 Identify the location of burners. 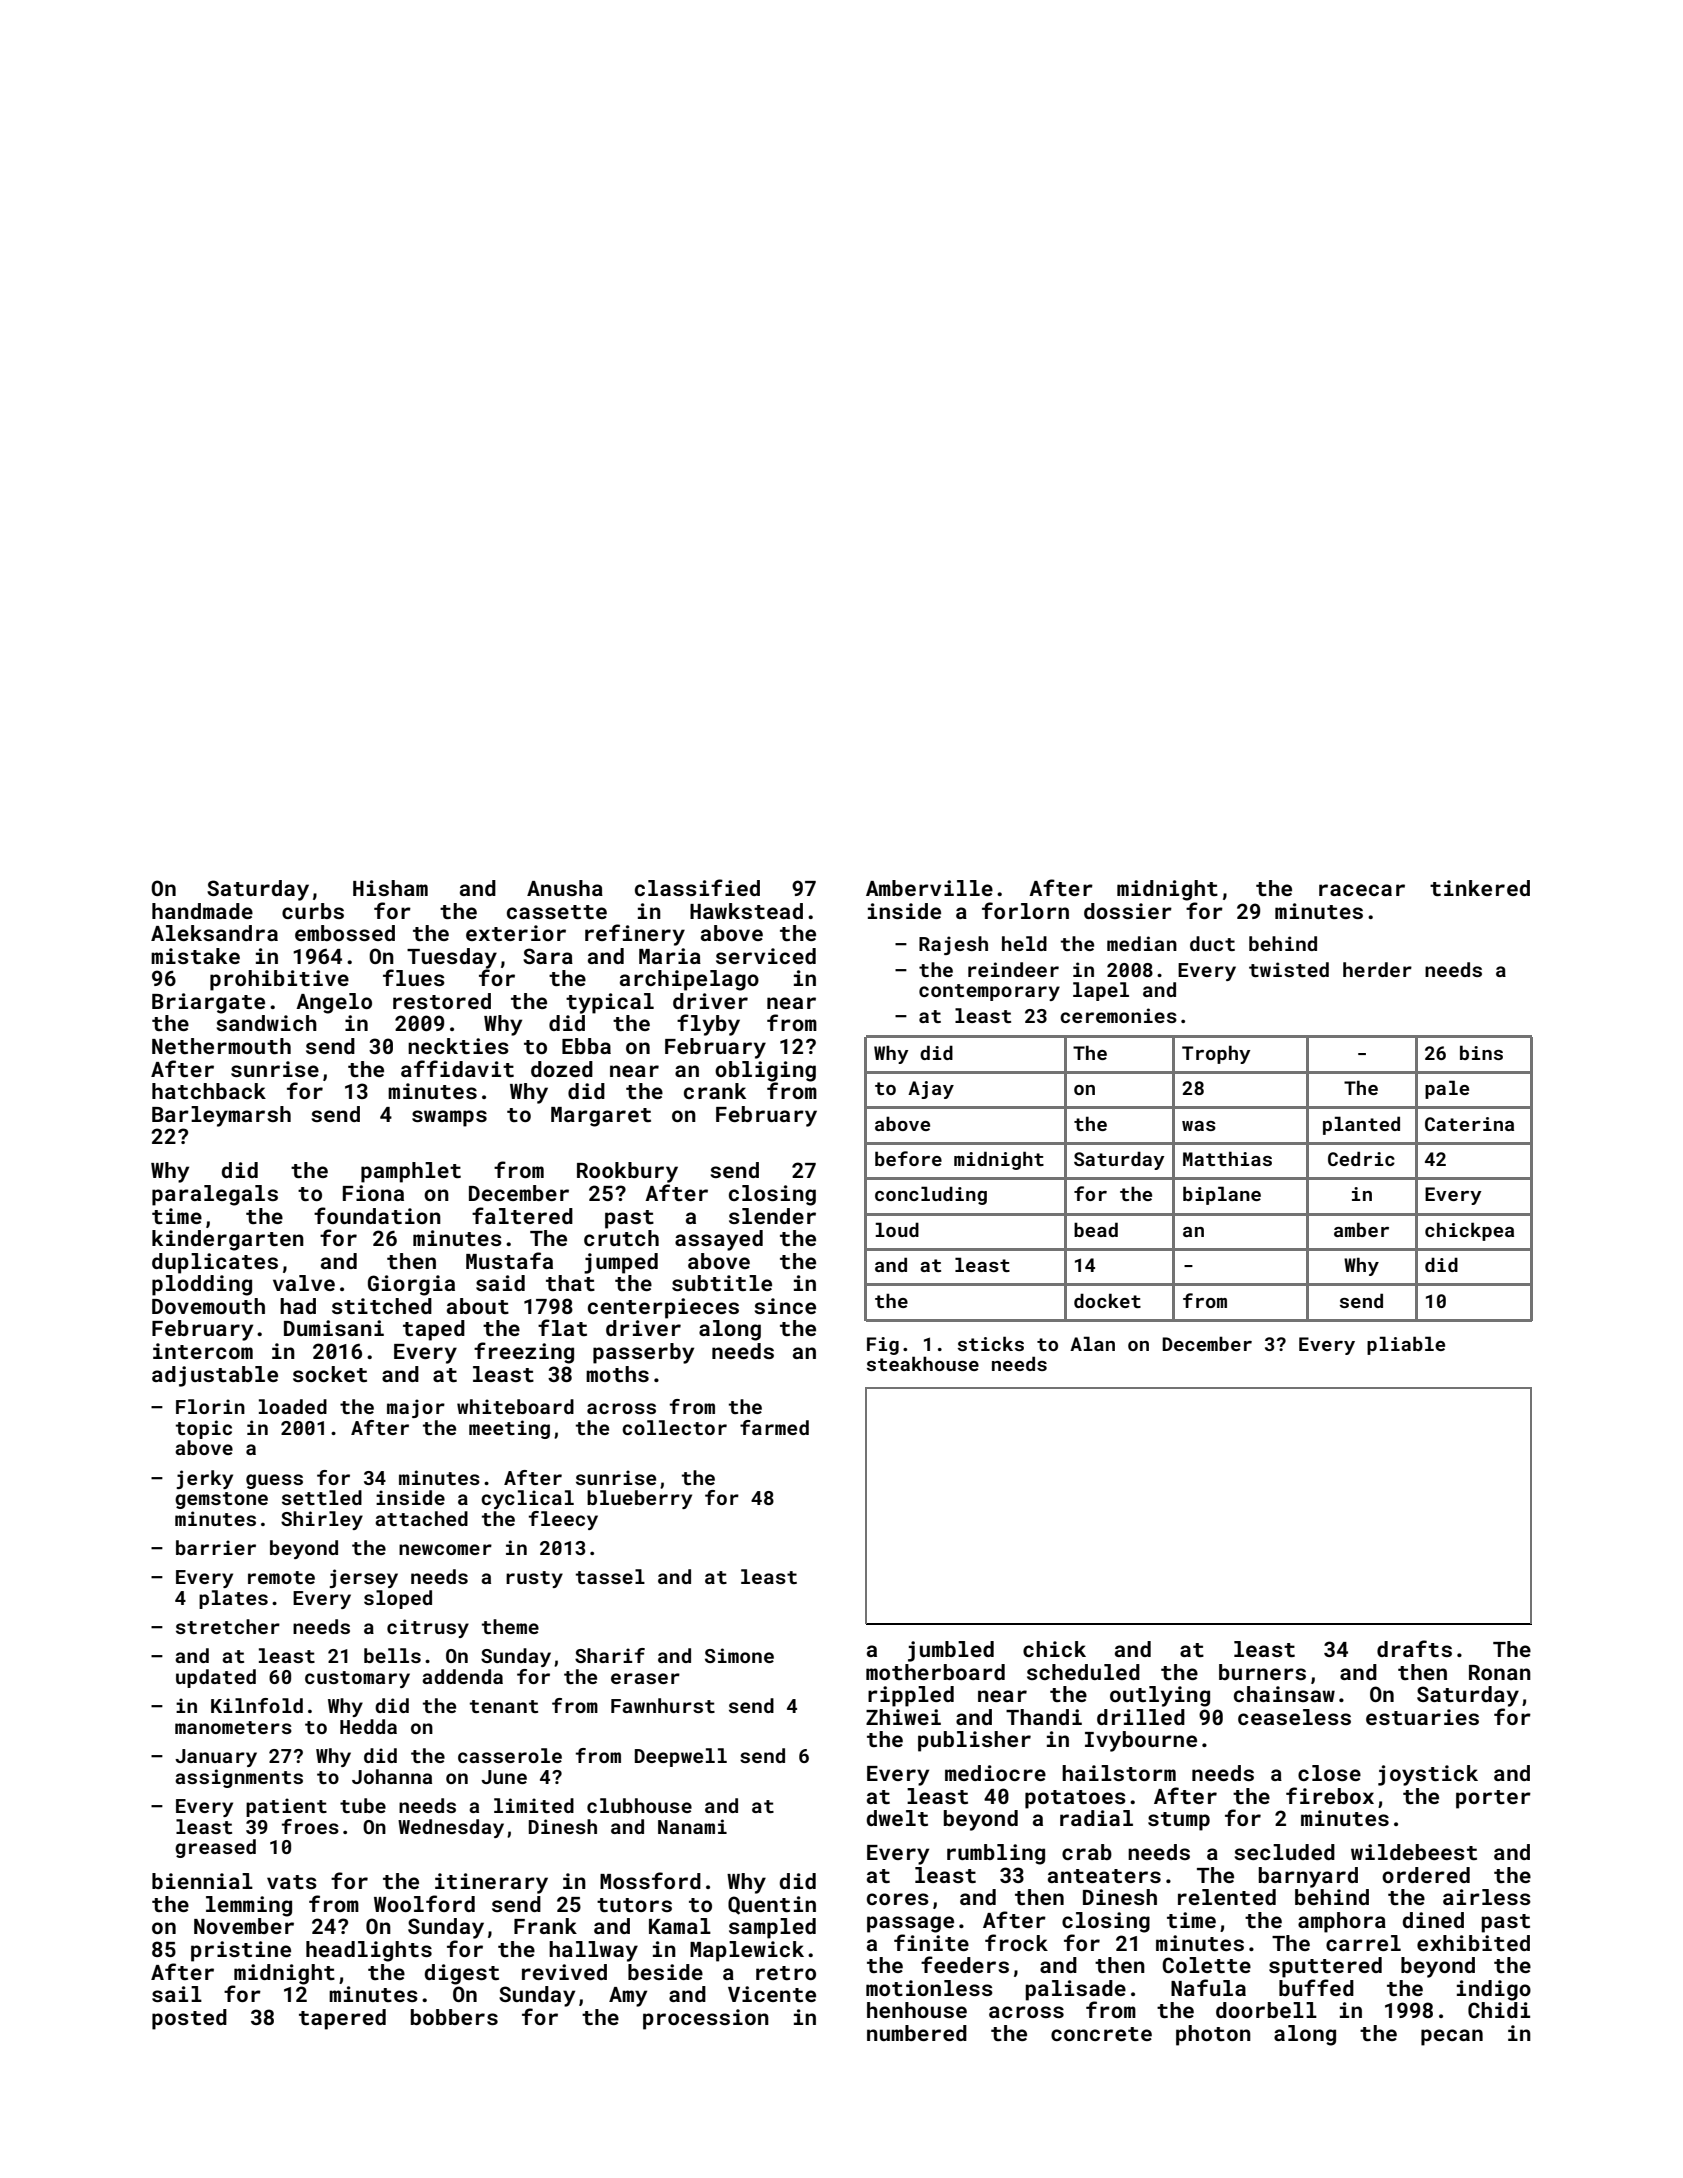
(1262, 1672).
